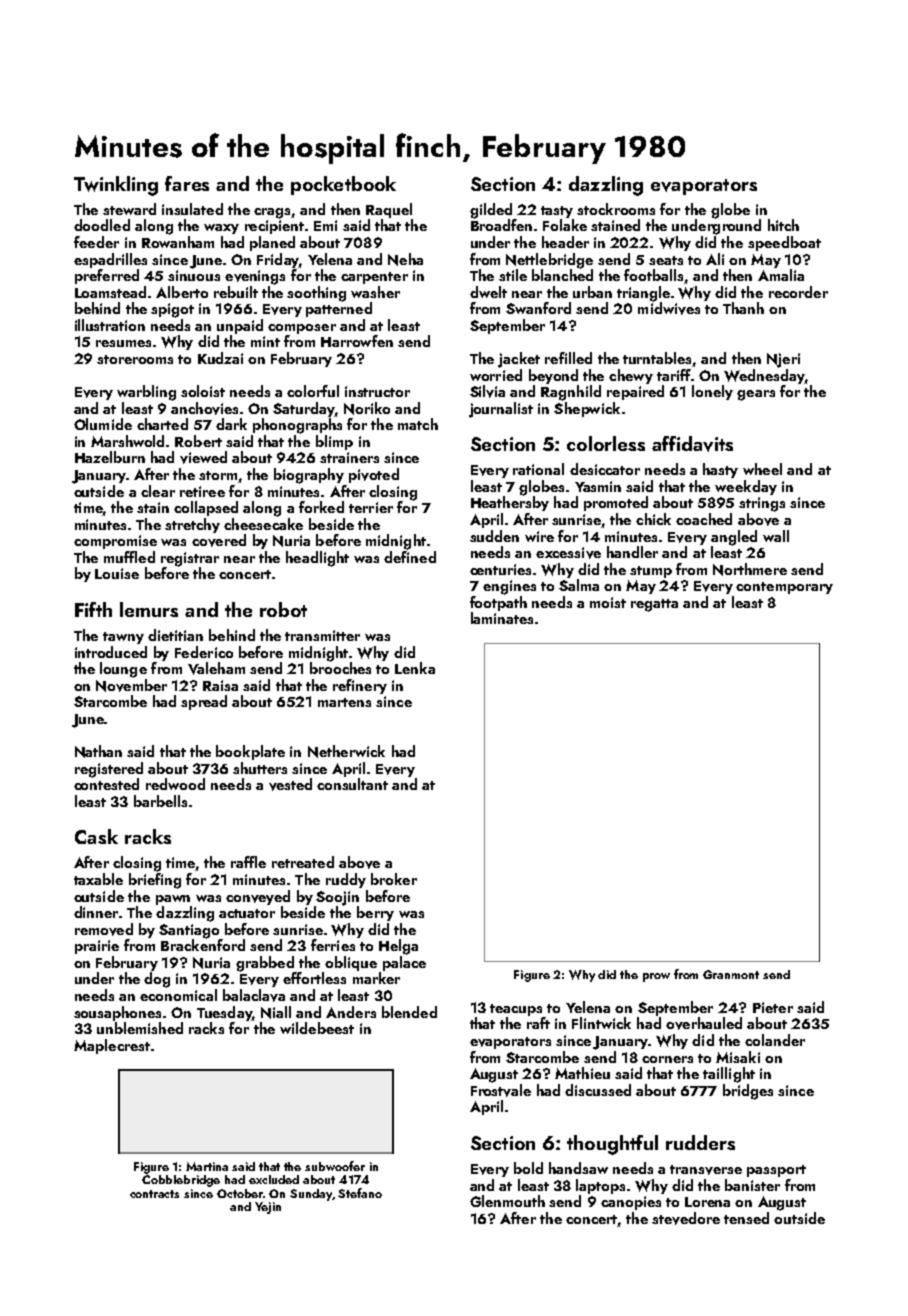 This image has height=1316, width=908. Describe the element at coordinates (274, 1179) in the image. I see `excluded` at that location.
